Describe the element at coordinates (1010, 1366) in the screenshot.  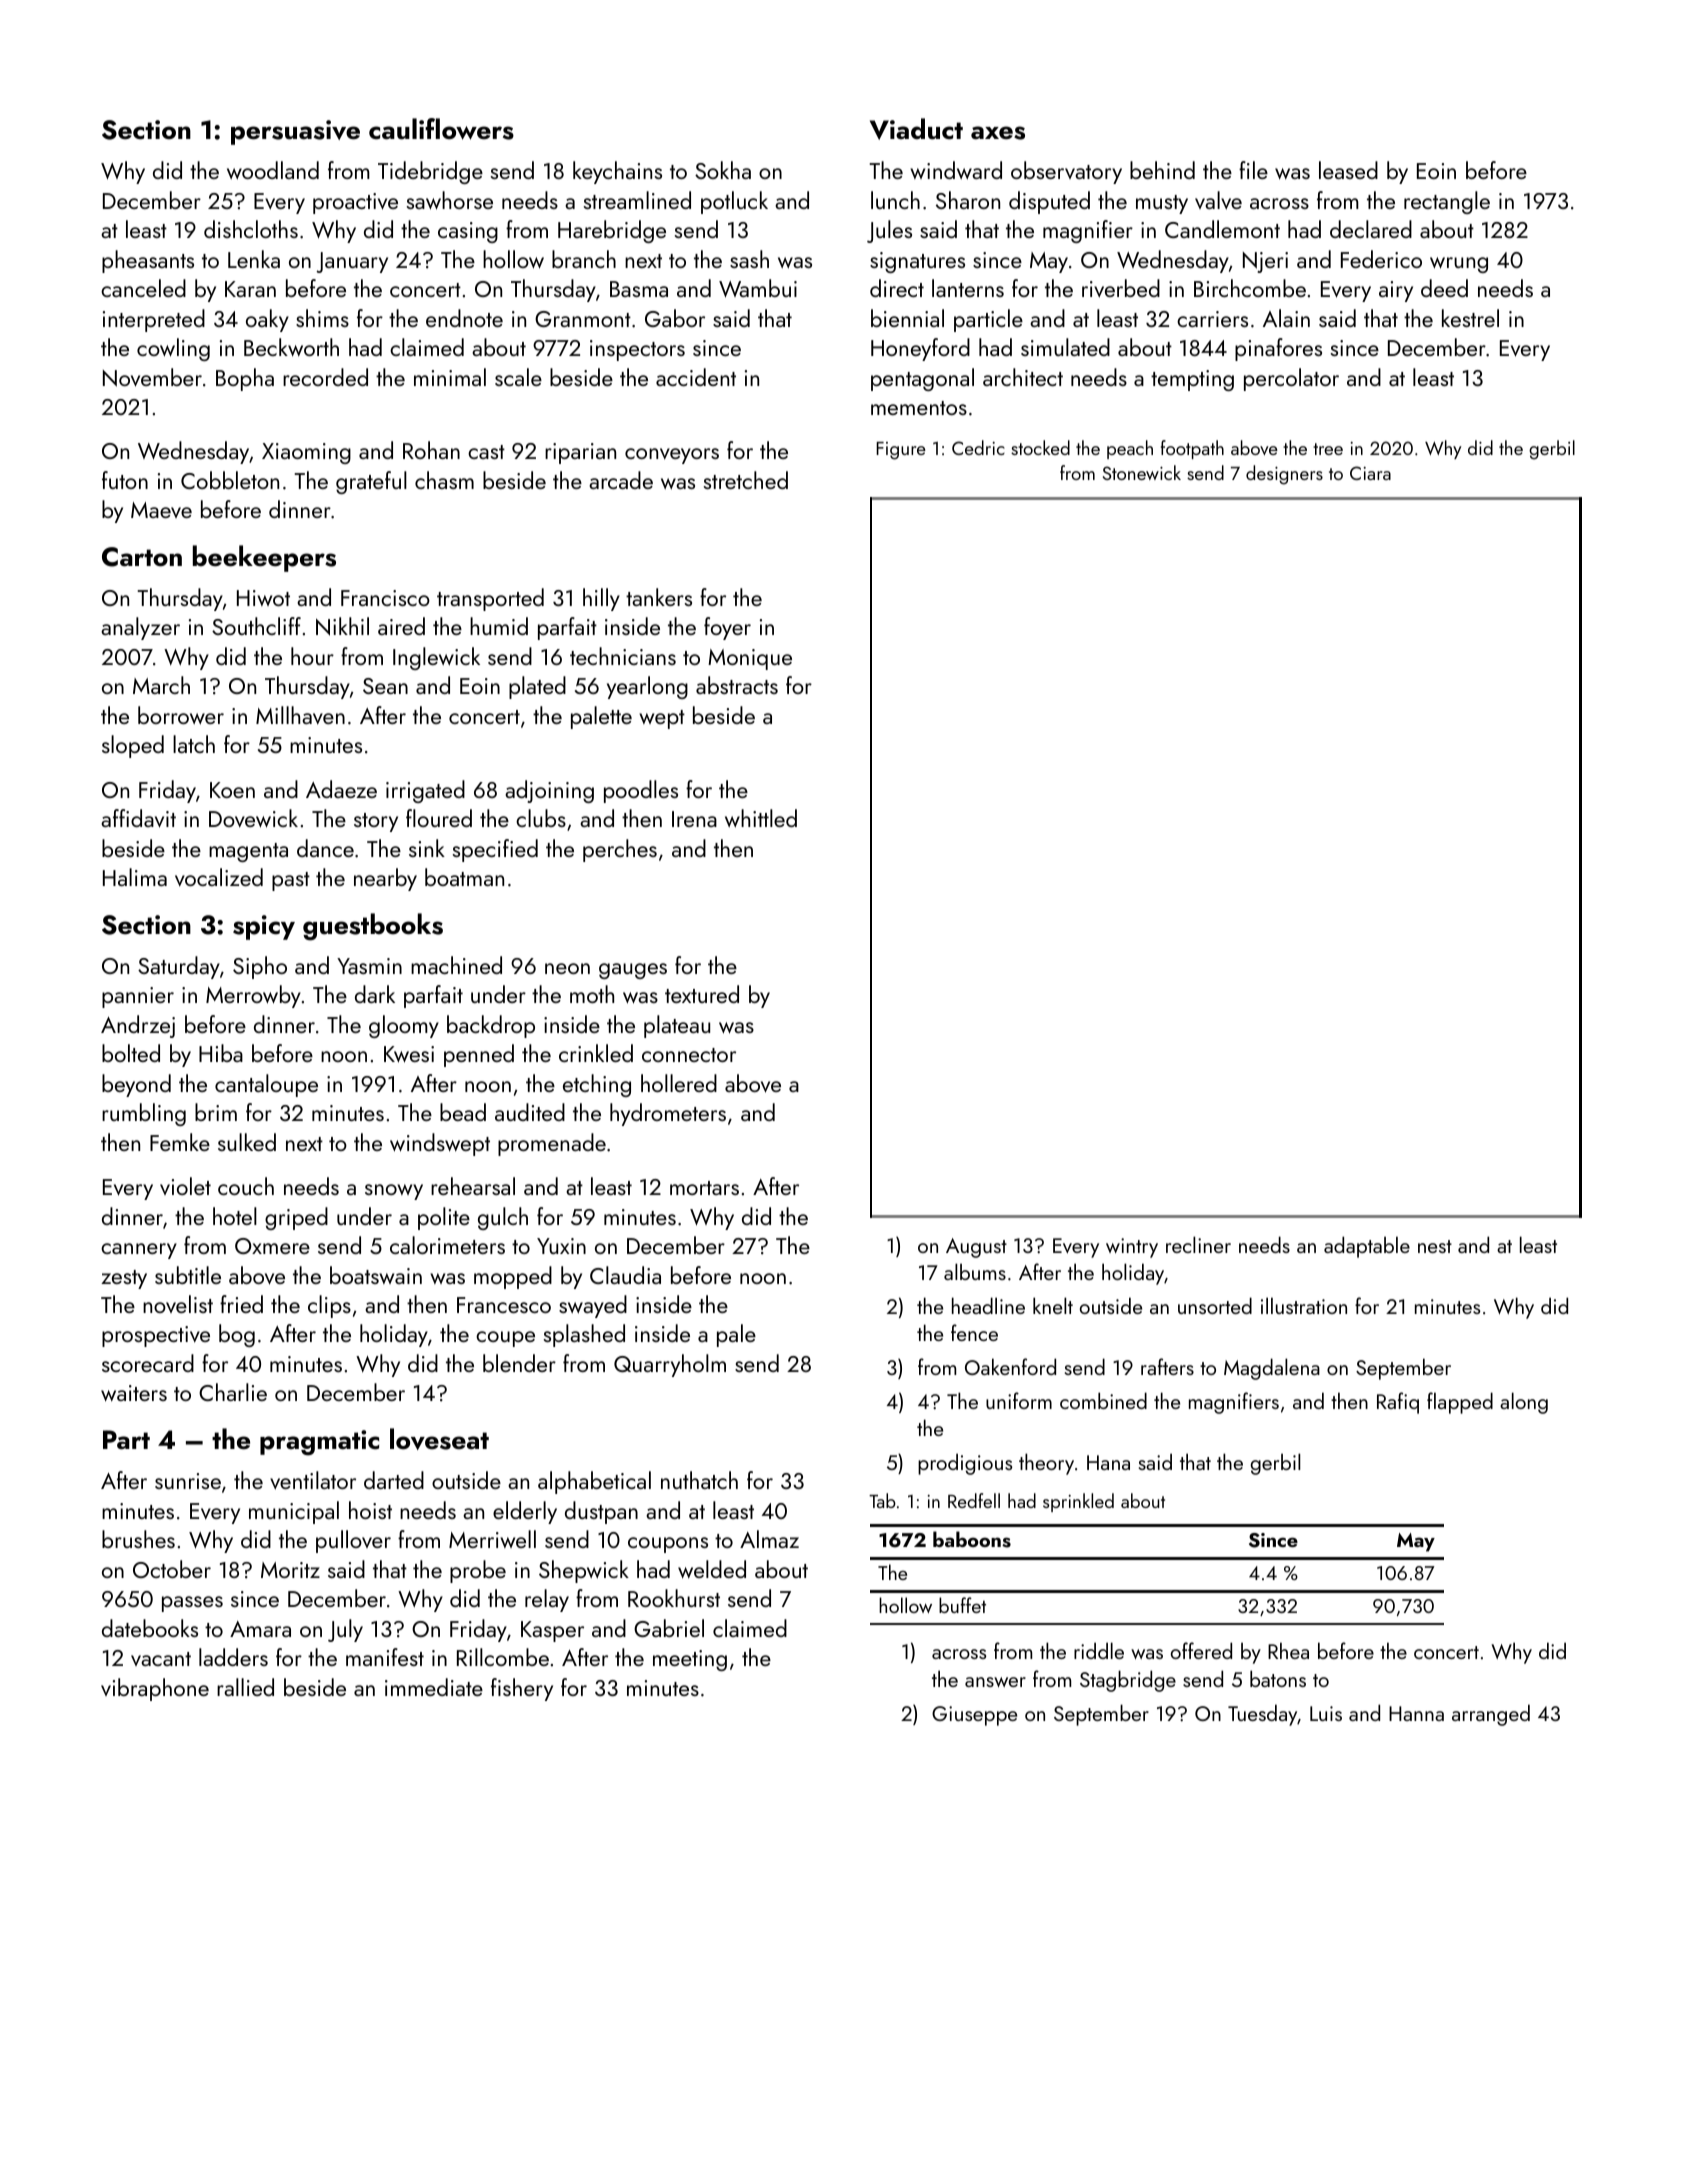
I see `Oakenford` at that location.
